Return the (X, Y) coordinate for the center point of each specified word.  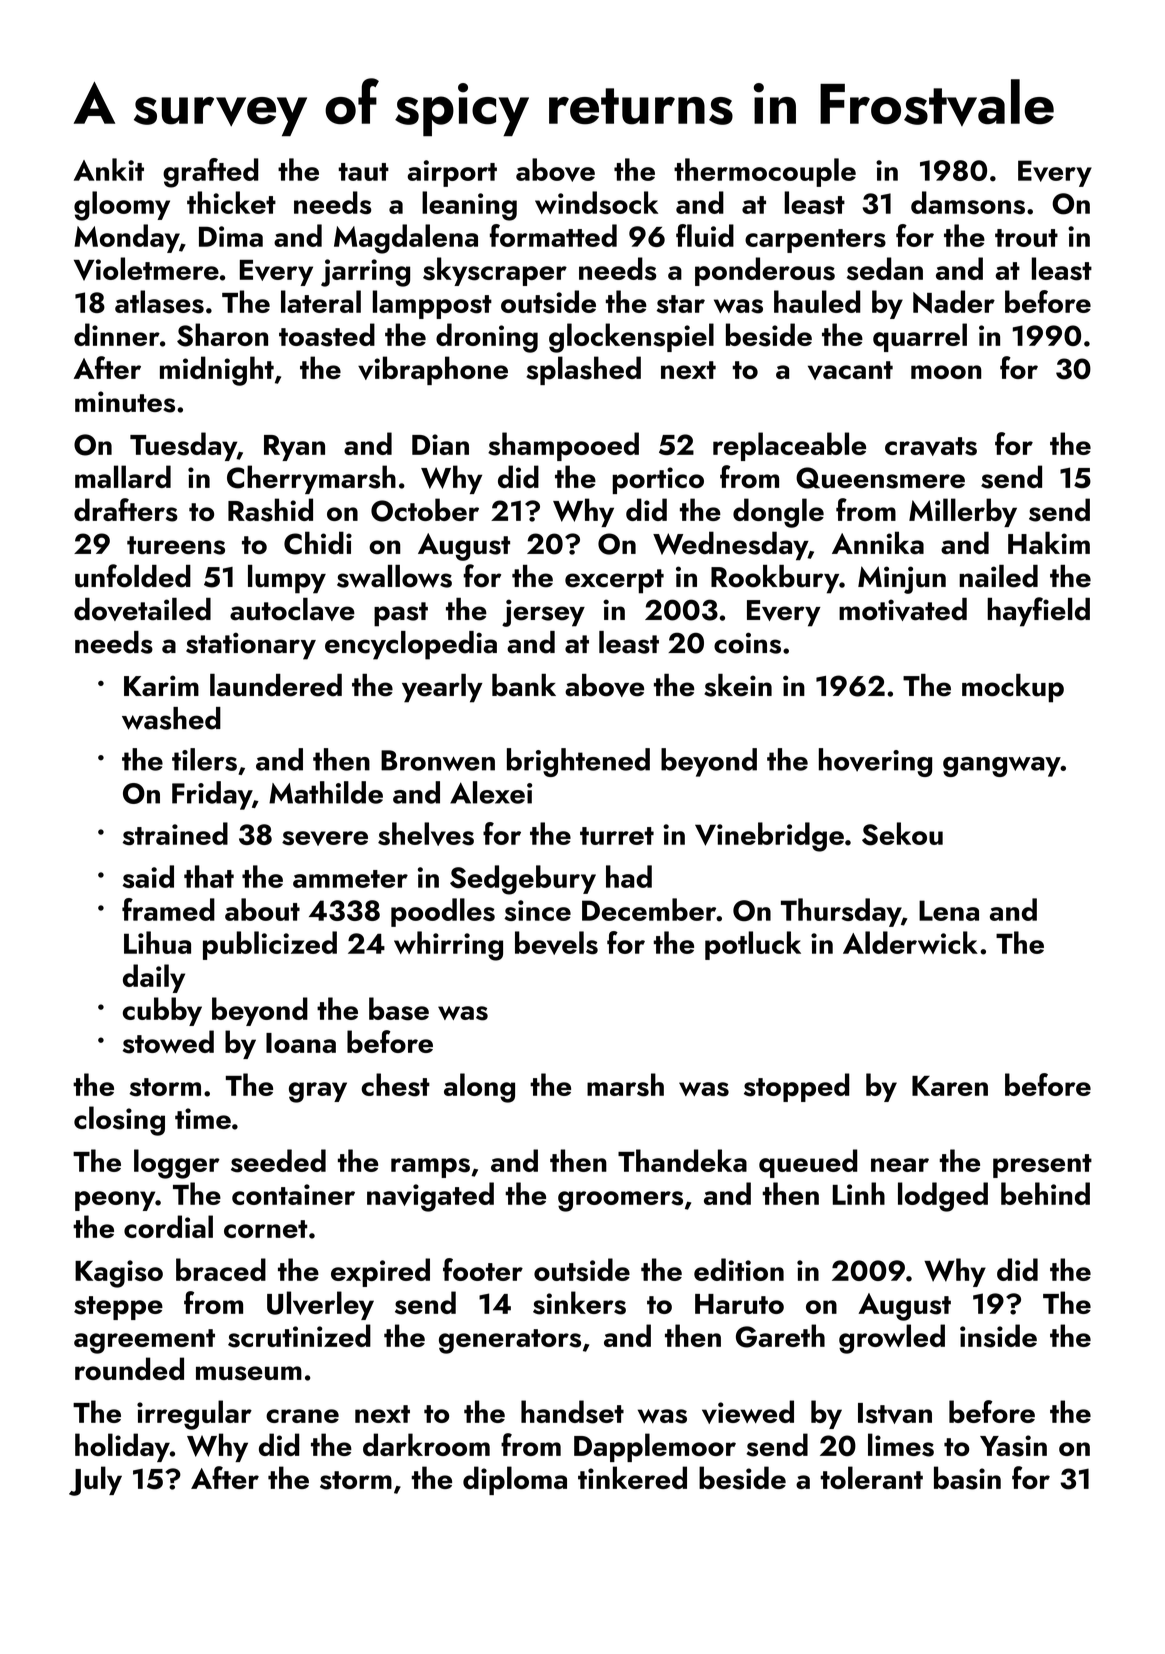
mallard (123, 476)
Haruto (739, 1304)
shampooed (563, 446)
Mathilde (326, 792)
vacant (850, 370)
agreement (144, 1341)
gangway (1002, 766)
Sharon (222, 335)
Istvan (895, 1413)
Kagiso (119, 1274)
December (649, 909)
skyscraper (495, 271)
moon (946, 372)
